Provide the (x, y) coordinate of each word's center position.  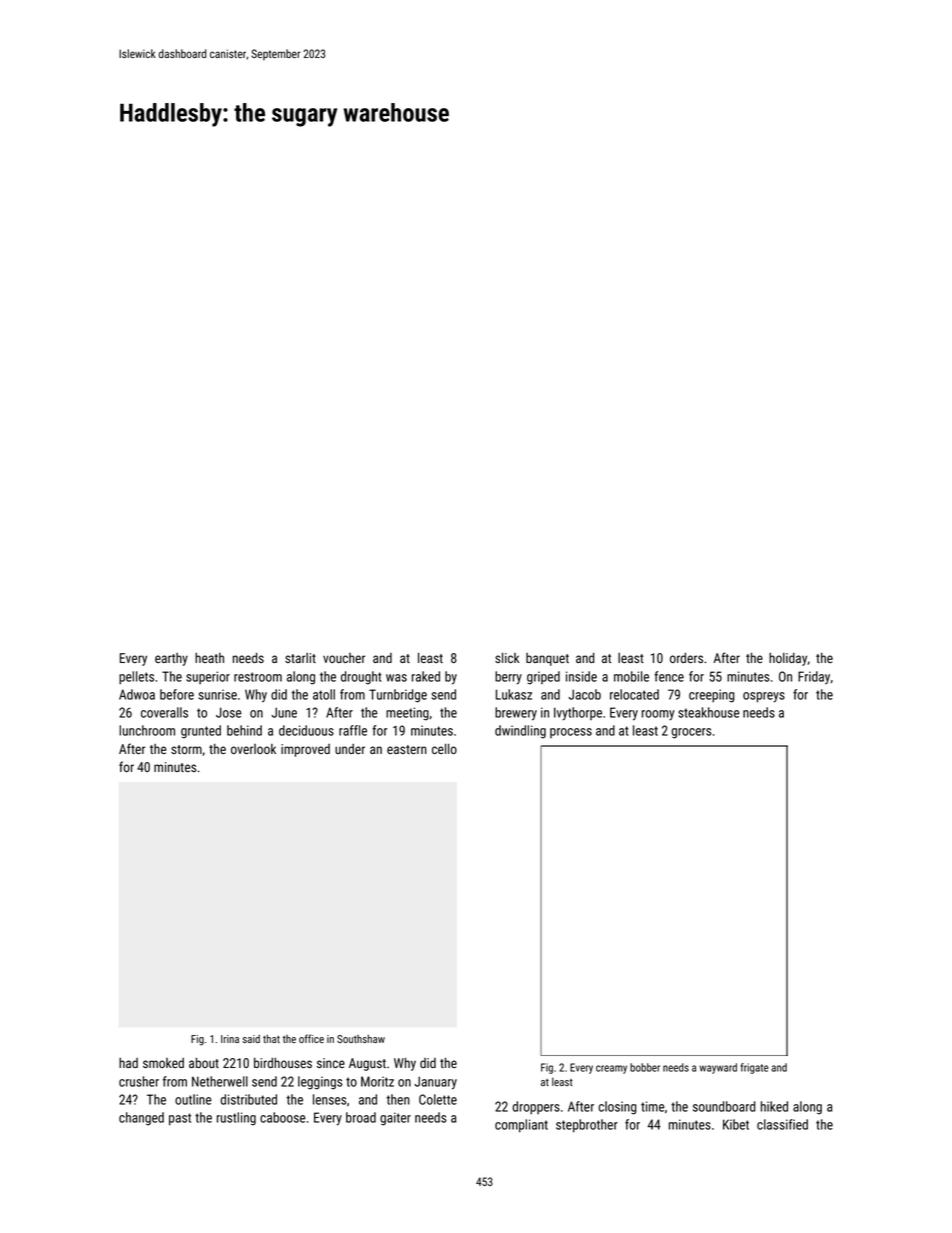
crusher (139, 1081)
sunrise (218, 694)
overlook (253, 749)
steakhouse (708, 712)
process (571, 733)
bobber (645, 1067)
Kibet (736, 1124)
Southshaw (361, 1039)
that (271, 1039)
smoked (163, 1063)
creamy (611, 1069)
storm (186, 749)
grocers (691, 733)
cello (444, 749)
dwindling (520, 732)
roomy (658, 715)
